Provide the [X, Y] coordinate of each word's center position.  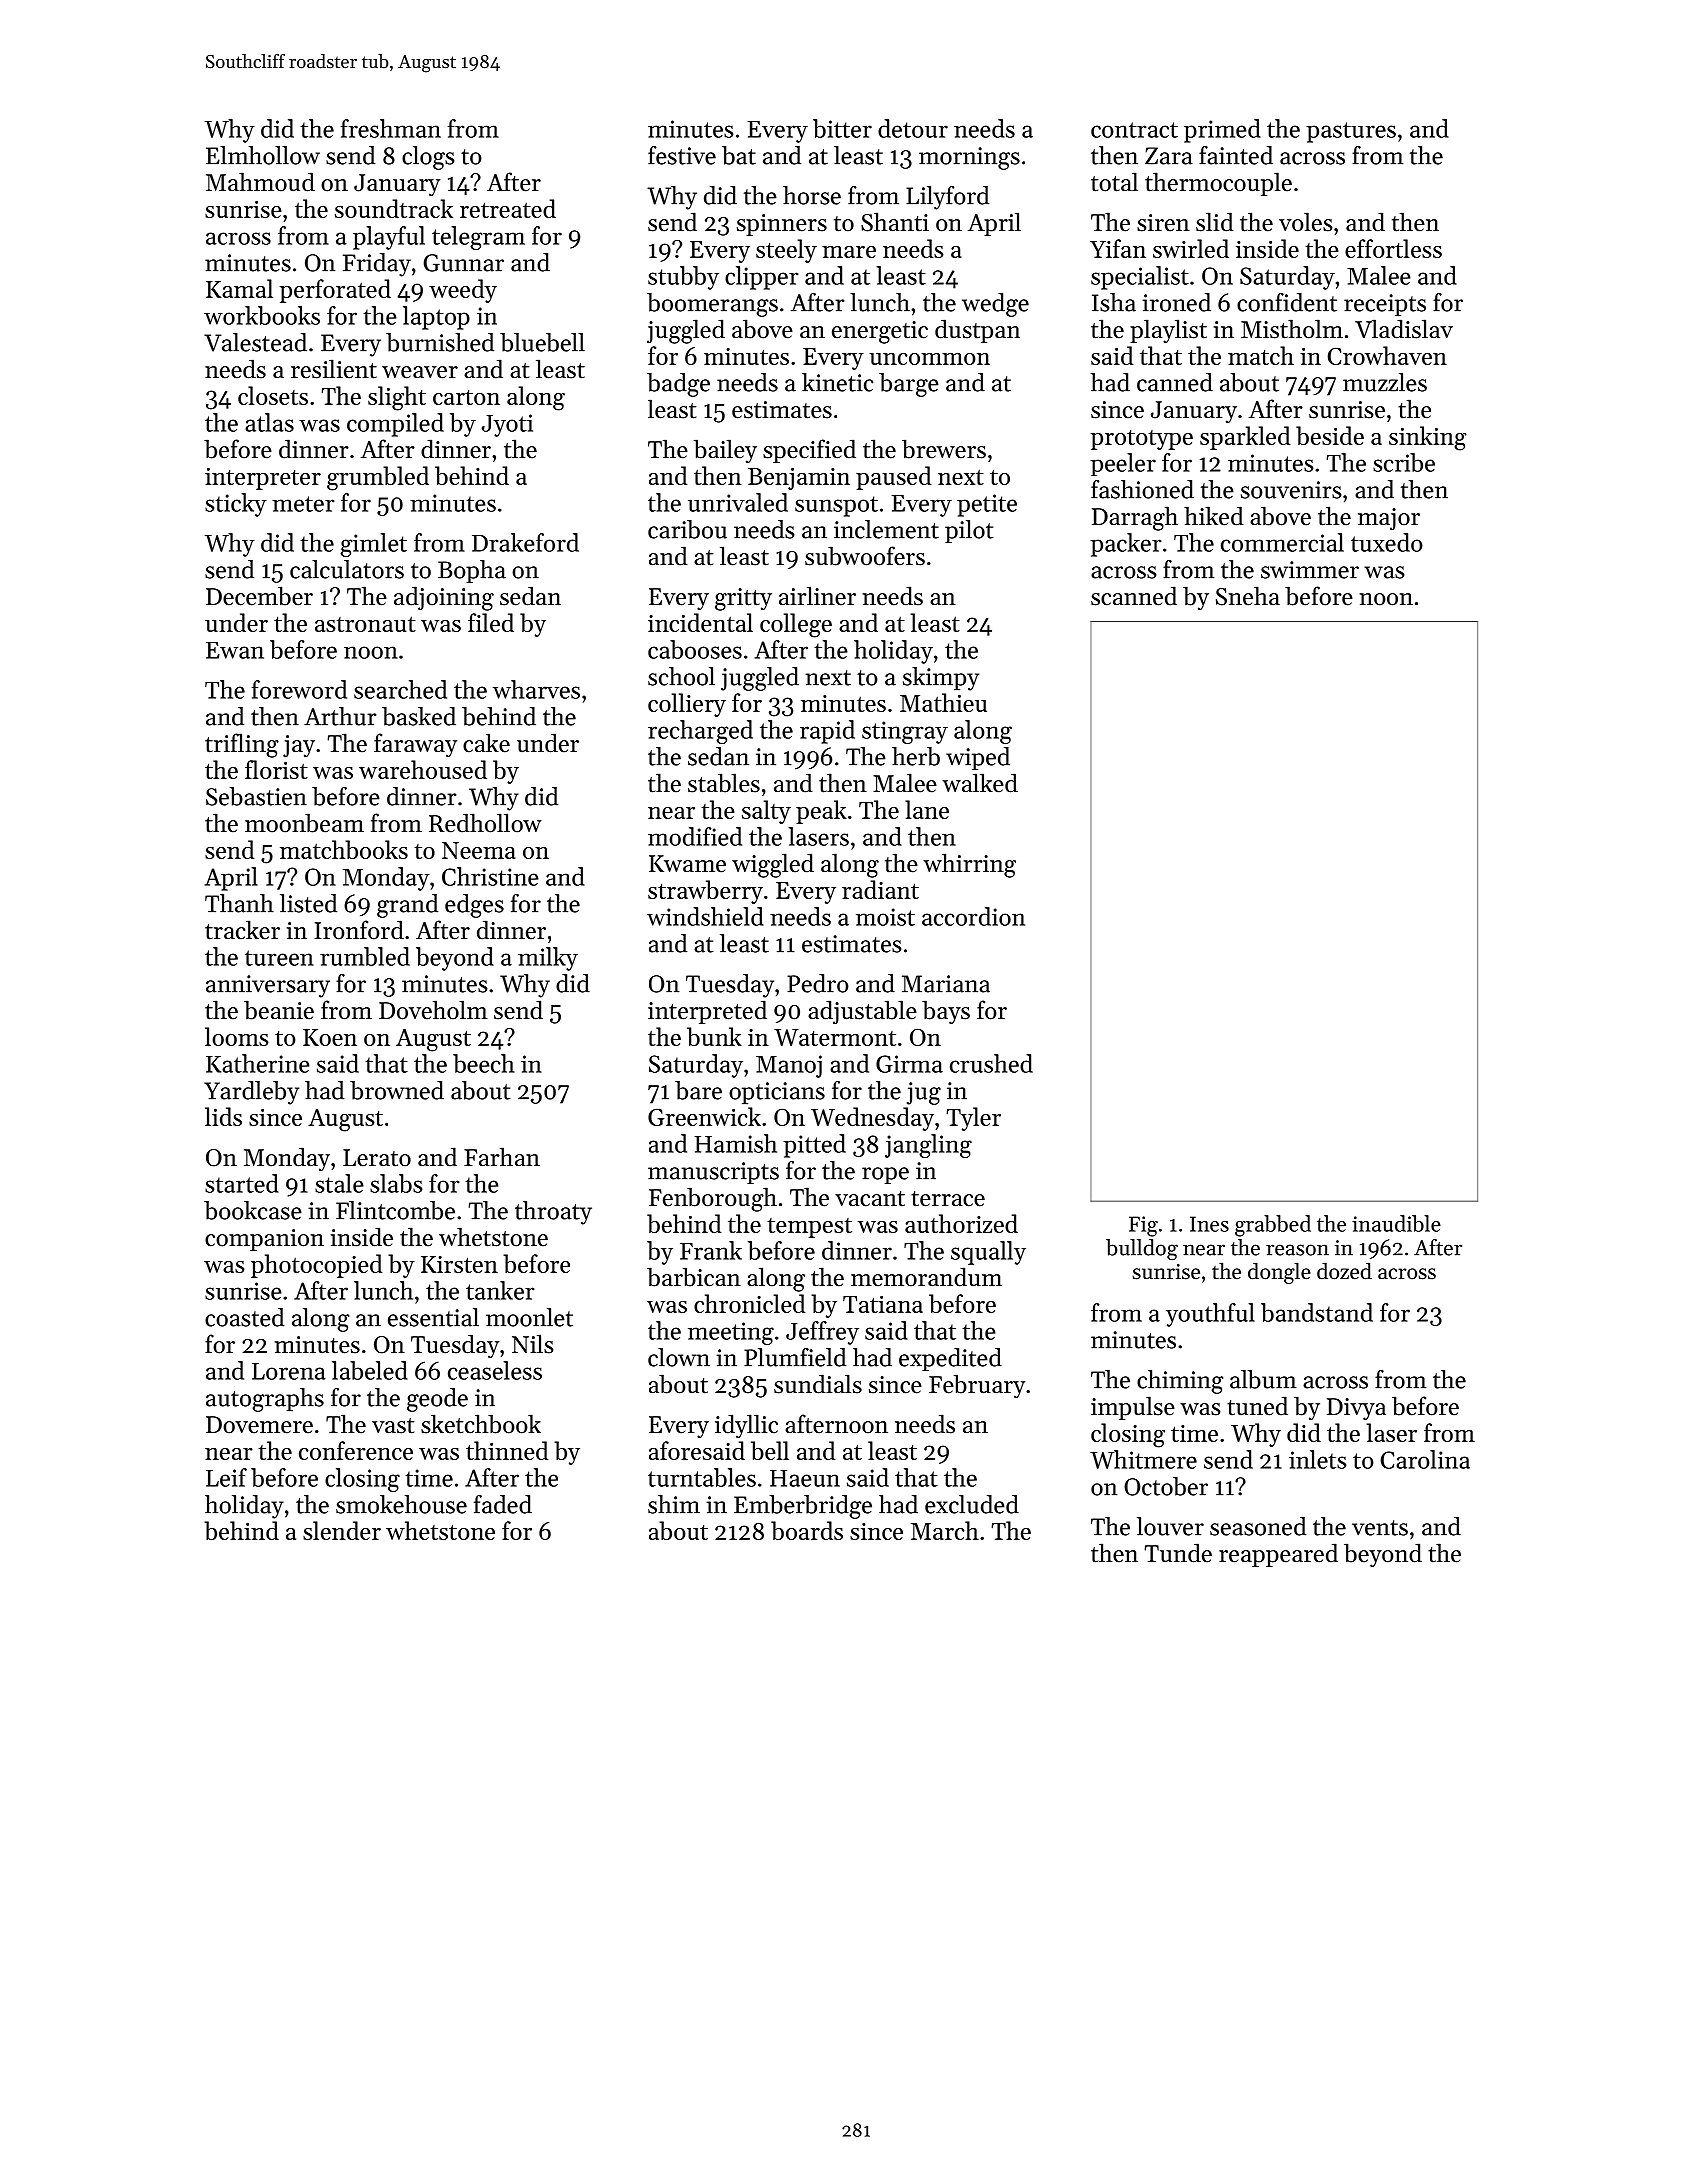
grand [407, 906]
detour [913, 128]
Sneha [1248, 596]
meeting [731, 1333]
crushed [991, 1063]
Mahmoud [260, 182]
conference [356, 1450]
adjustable [862, 1012]
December [259, 596]
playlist [1168, 331]
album [1263, 1379]
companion [264, 1240]
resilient [334, 369]
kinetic [837, 382]
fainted [1236, 155]
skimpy [941, 679]
